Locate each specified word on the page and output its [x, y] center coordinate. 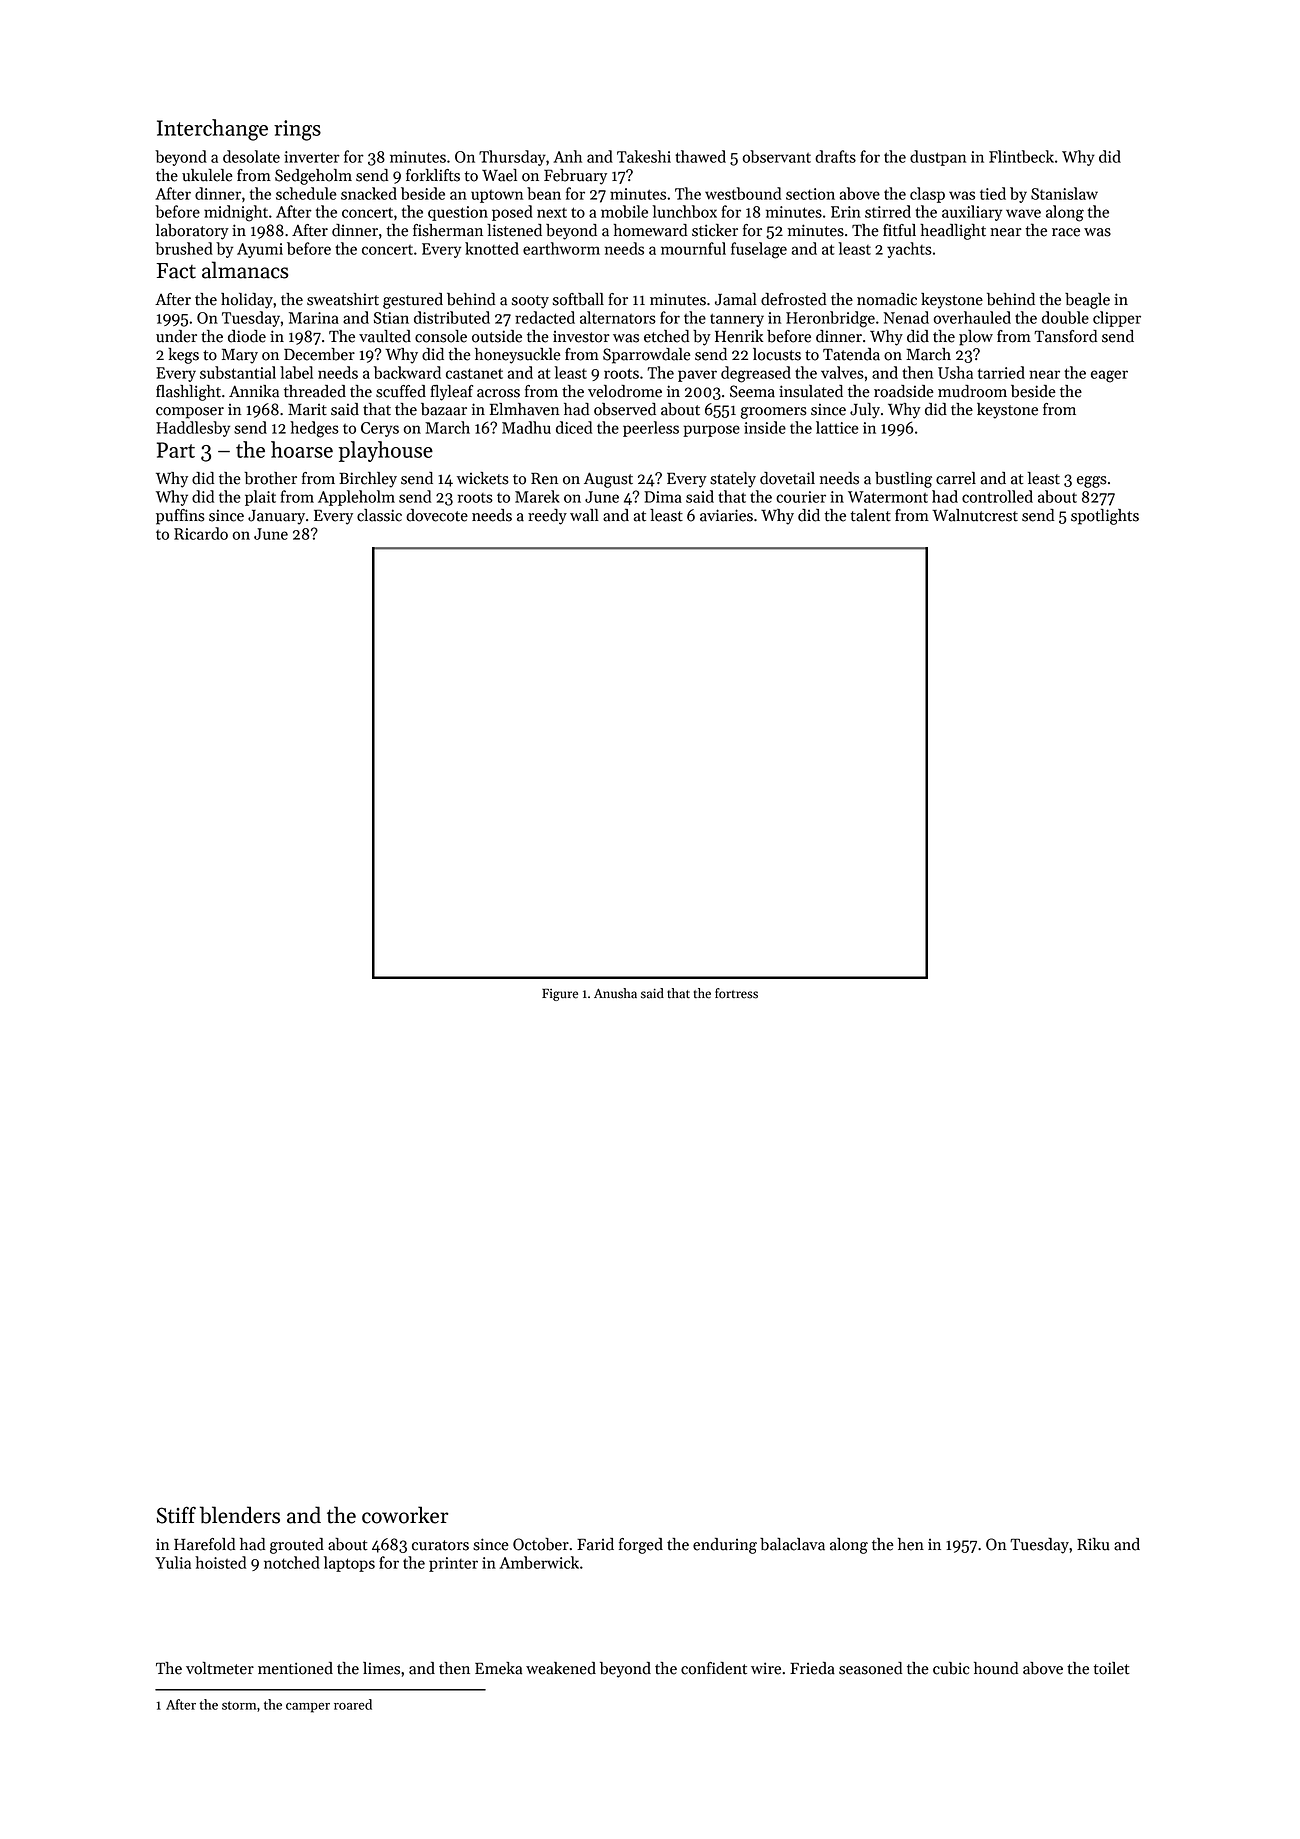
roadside [904, 391]
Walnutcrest [975, 515]
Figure [560, 994]
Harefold [204, 1544]
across [498, 393]
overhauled [972, 317]
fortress [736, 993]
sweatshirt [343, 299]
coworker [405, 1515]
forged [641, 1546]
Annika [254, 391]
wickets [483, 478]
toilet [1112, 1668]
